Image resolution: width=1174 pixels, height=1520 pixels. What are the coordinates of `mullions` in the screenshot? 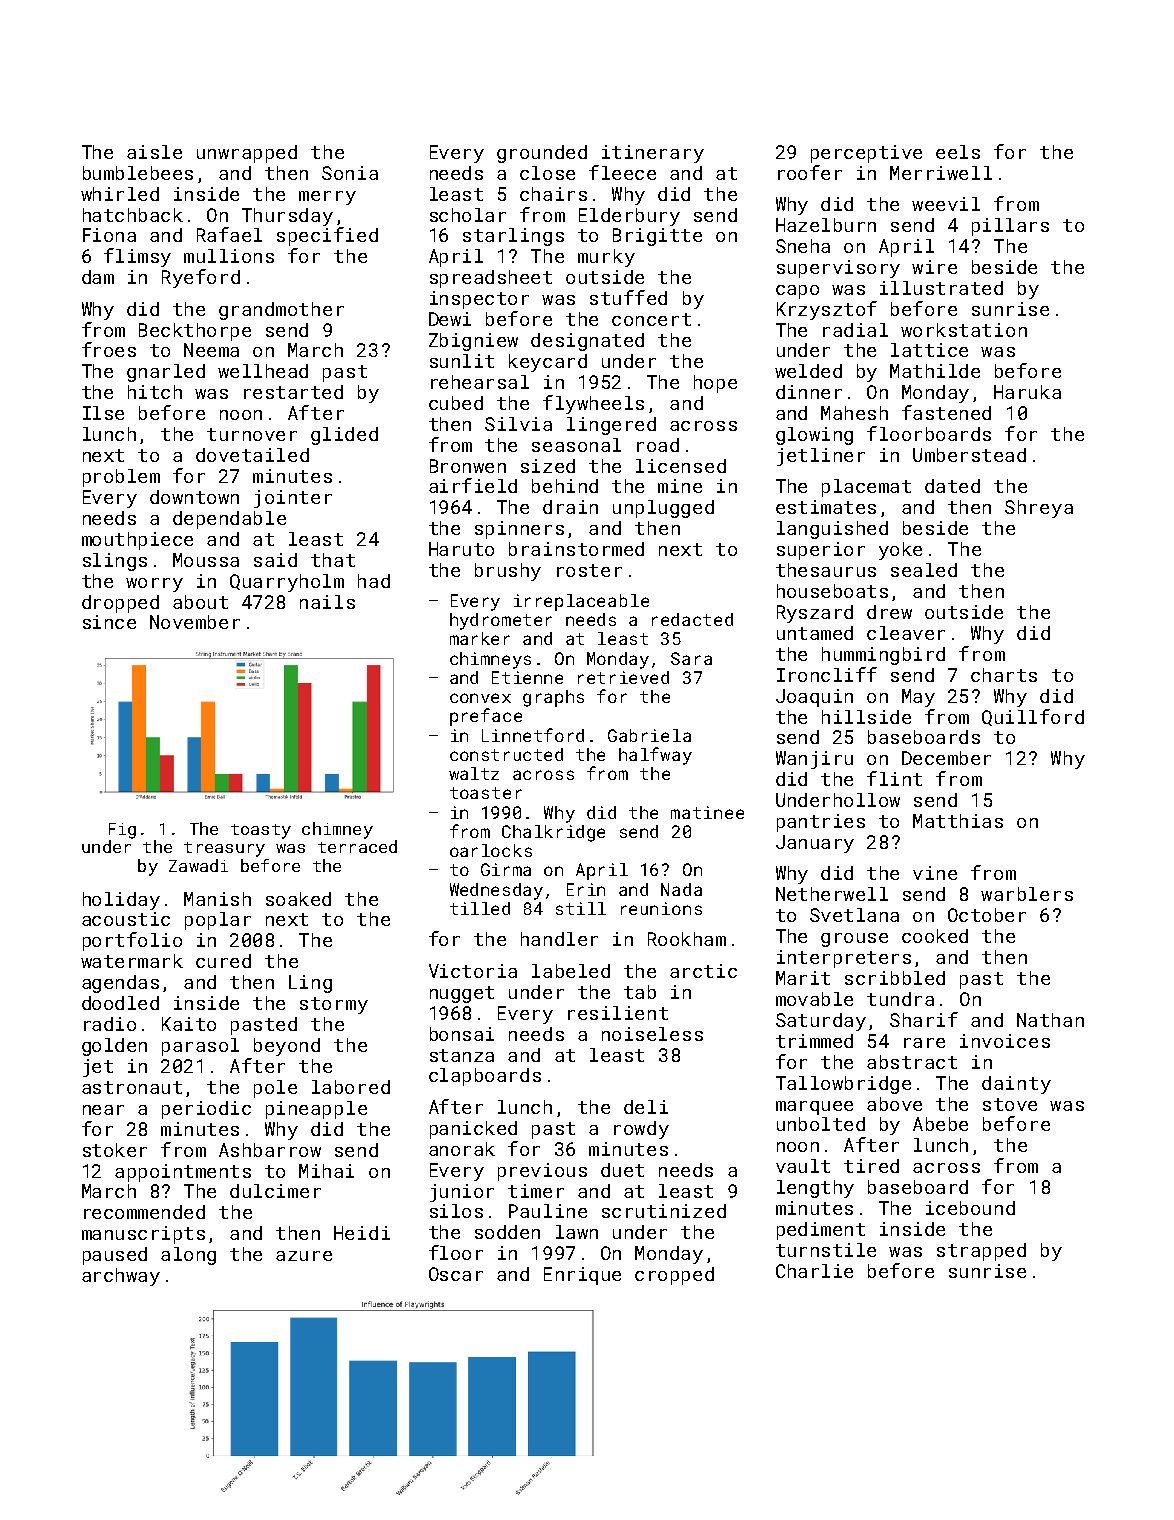 It's located at (229, 256).
